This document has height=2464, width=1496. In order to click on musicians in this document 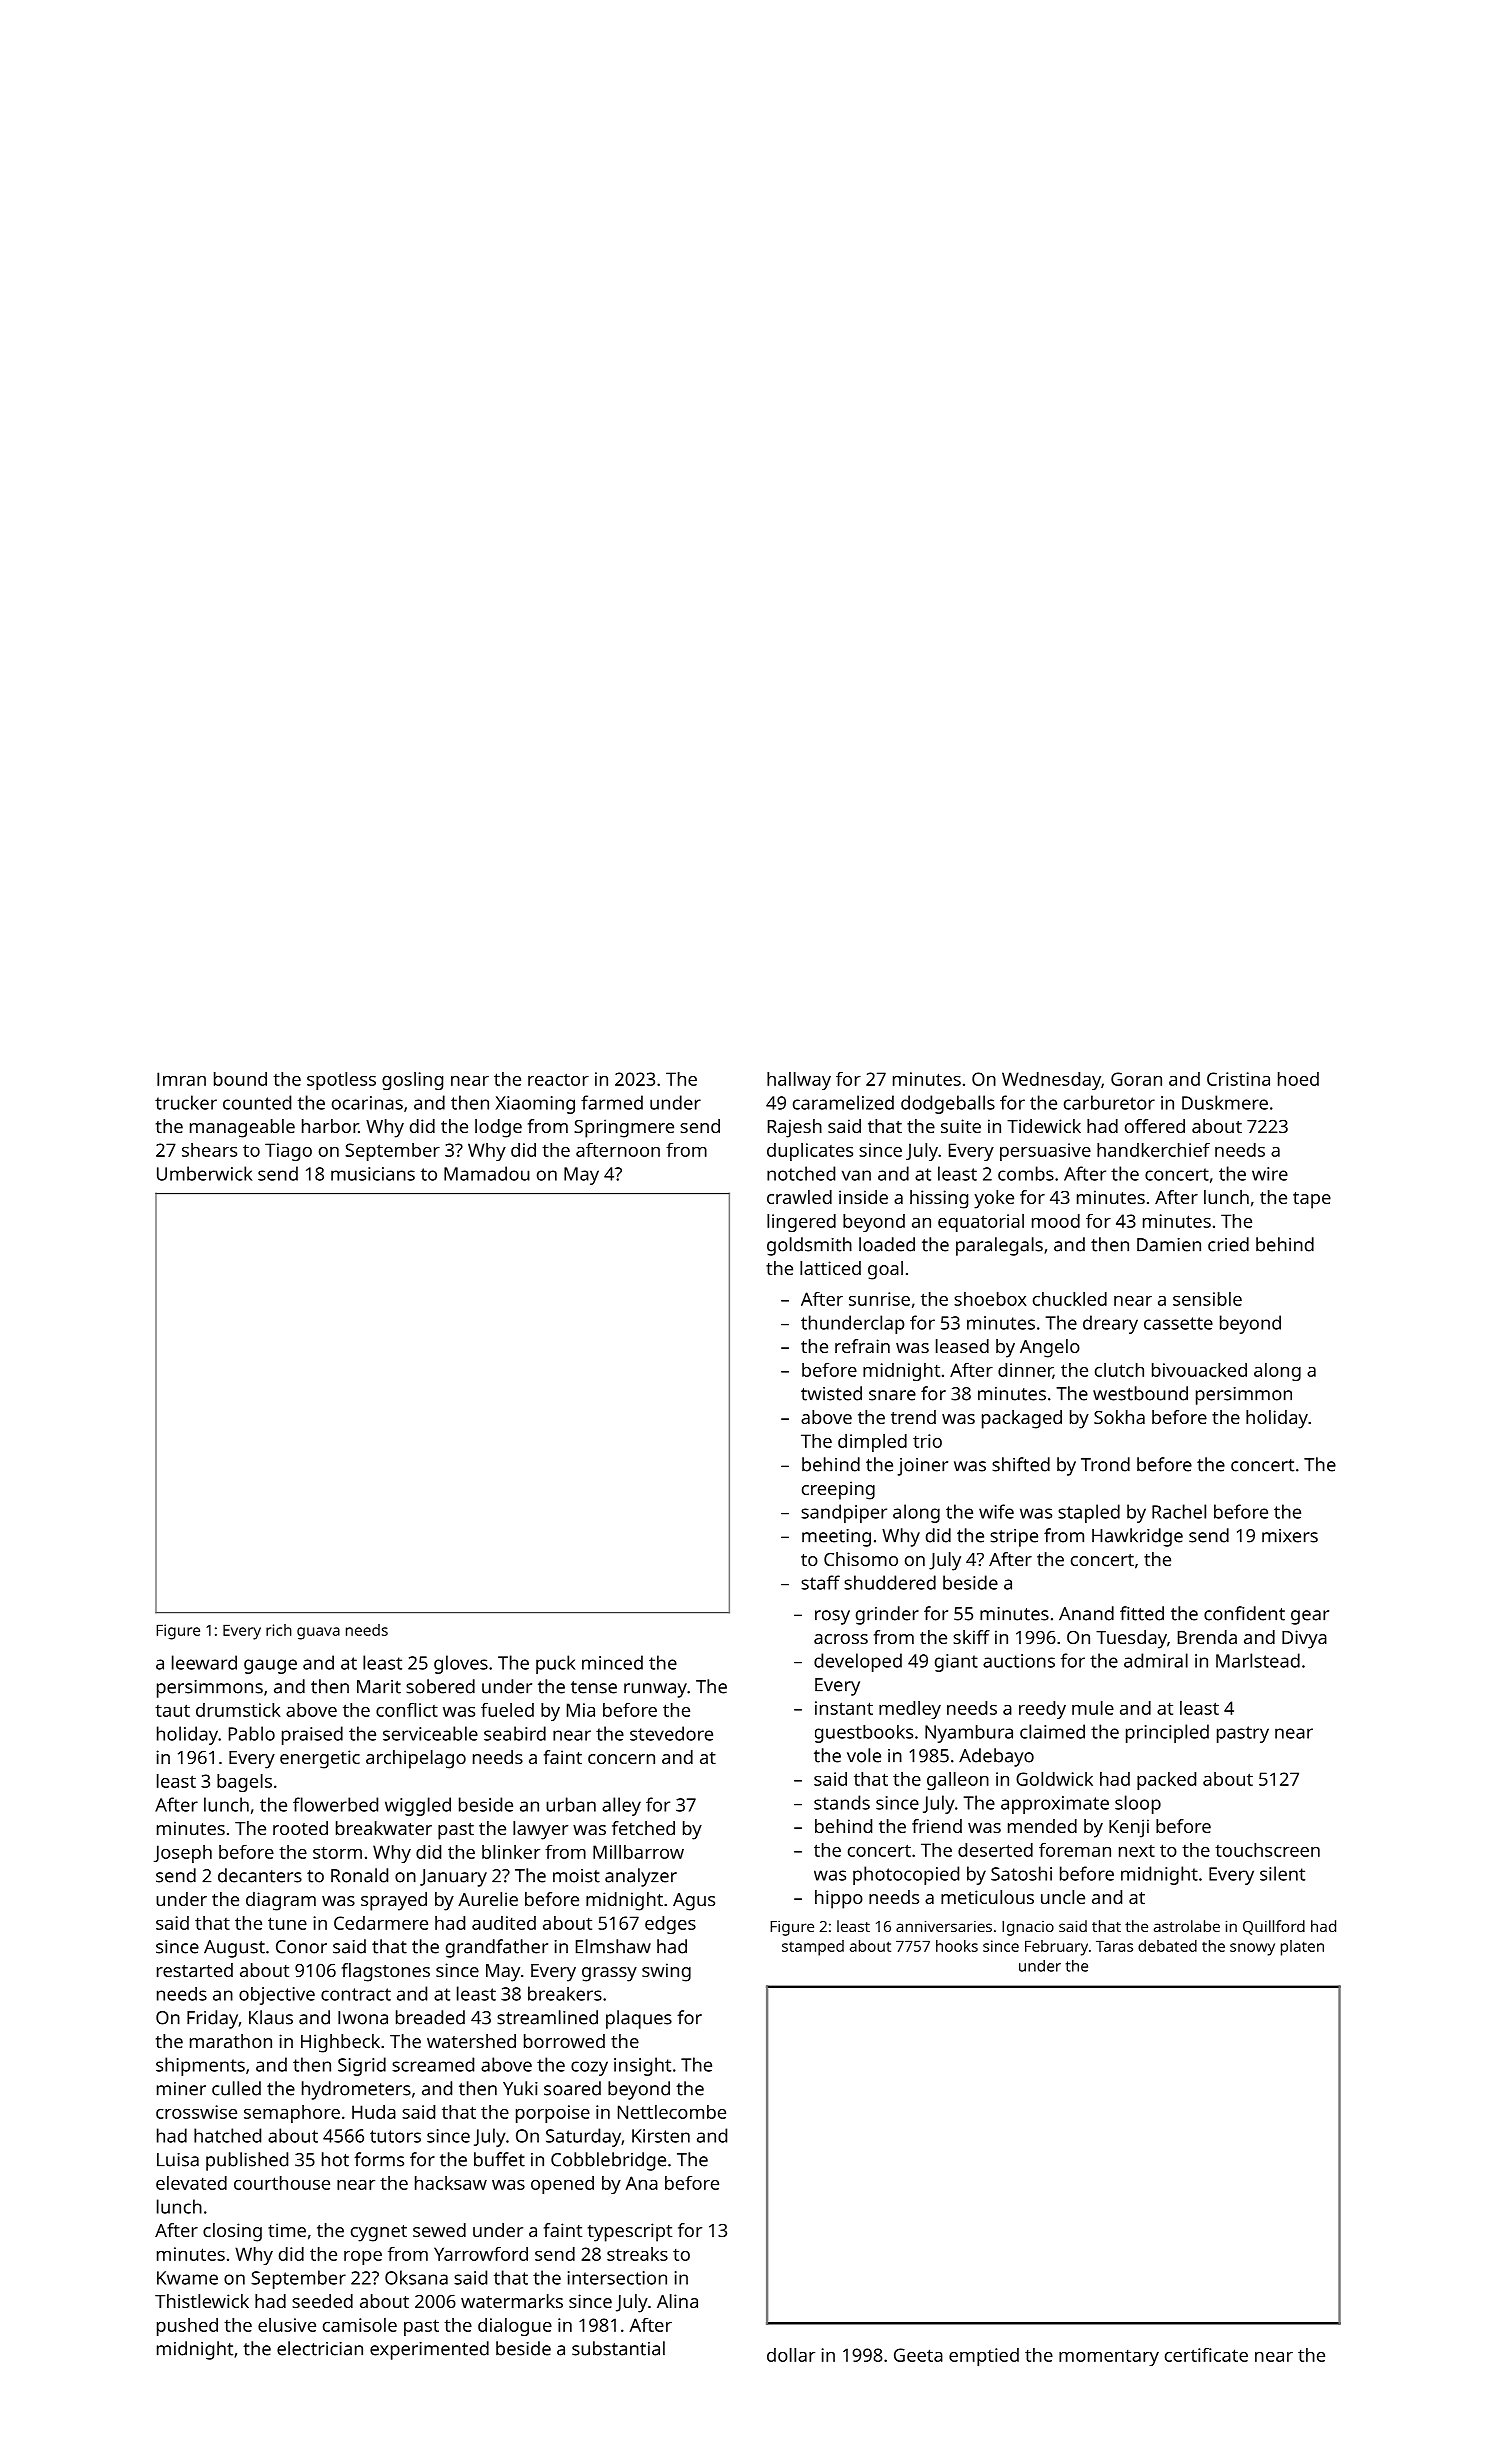, I will do `click(373, 1174)`.
